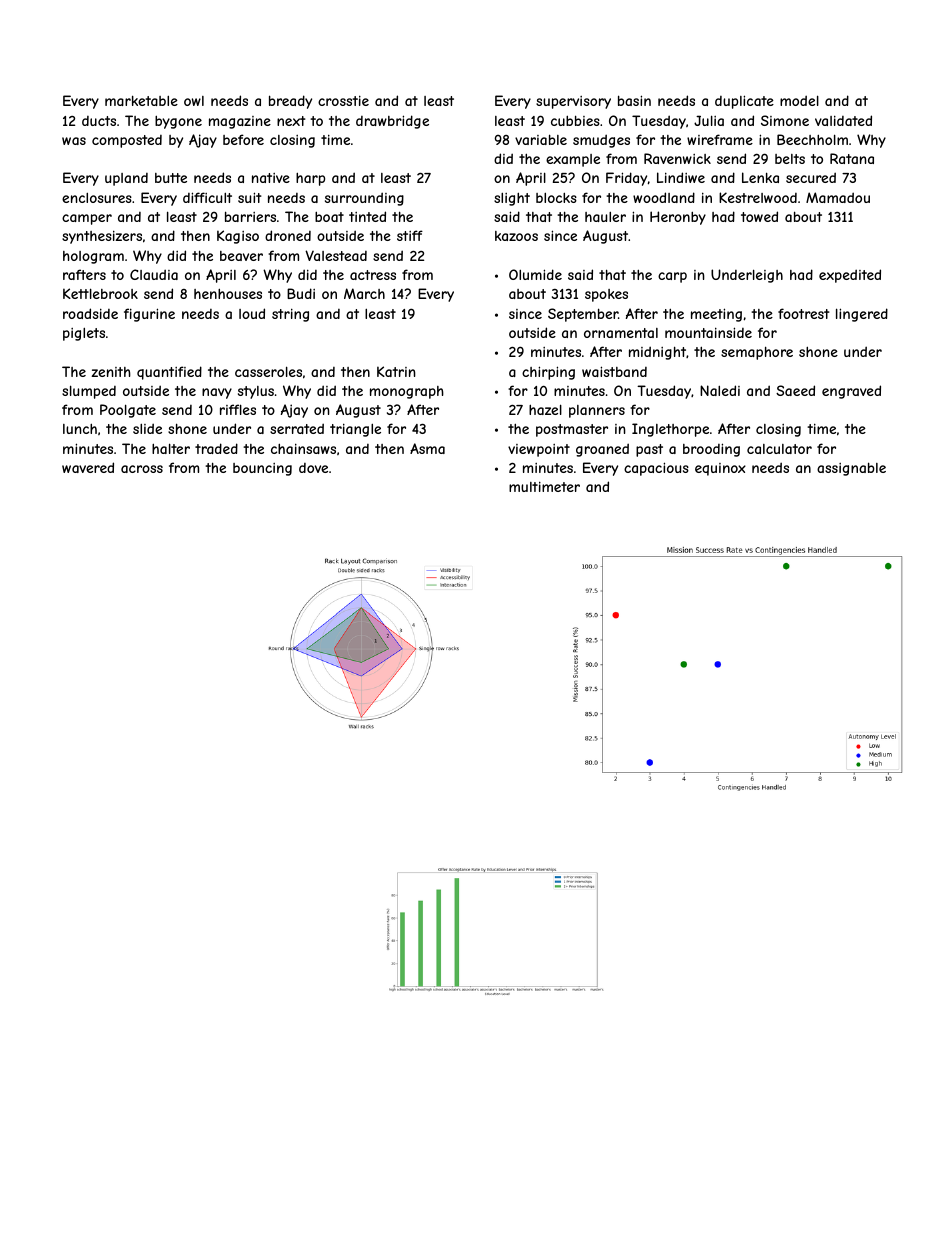  Describe the element at coordinates (843, 120) in the screenshot. I see `validated` at that location.
